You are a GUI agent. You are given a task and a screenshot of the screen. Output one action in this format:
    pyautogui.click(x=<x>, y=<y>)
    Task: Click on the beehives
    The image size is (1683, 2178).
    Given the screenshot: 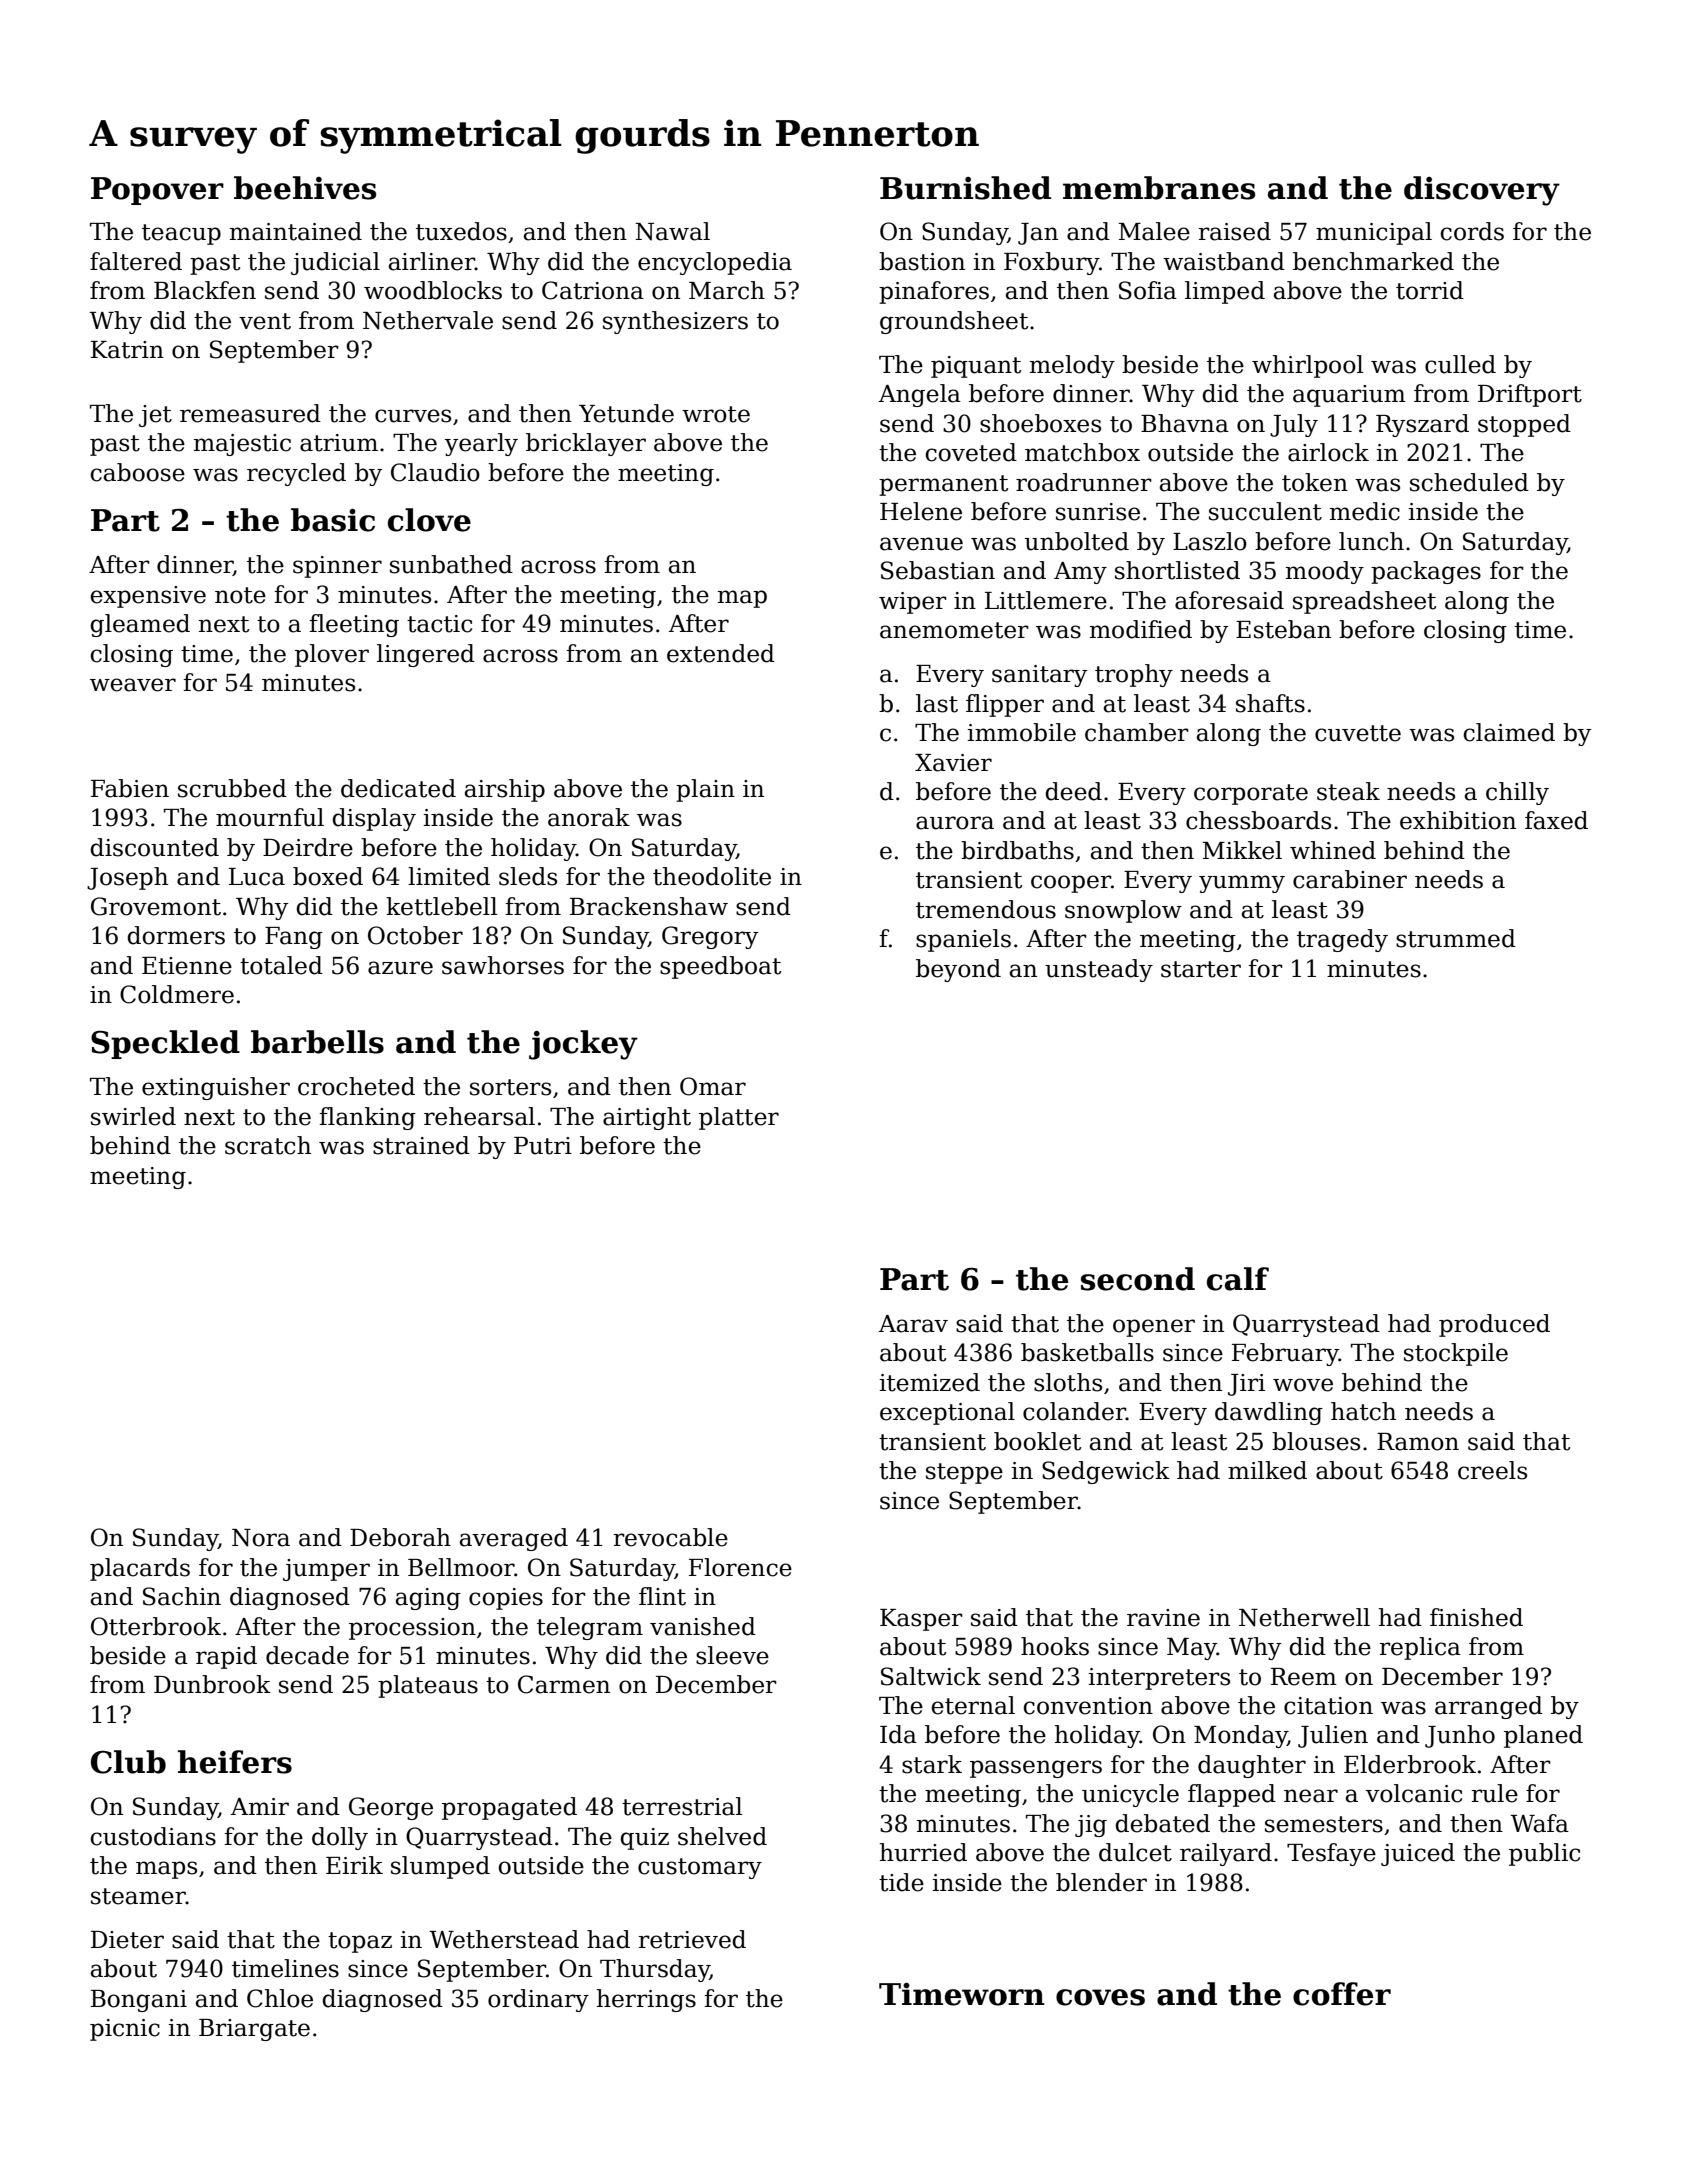 What is the action you would take?
    pyautogui.click(x=305, y=188)
